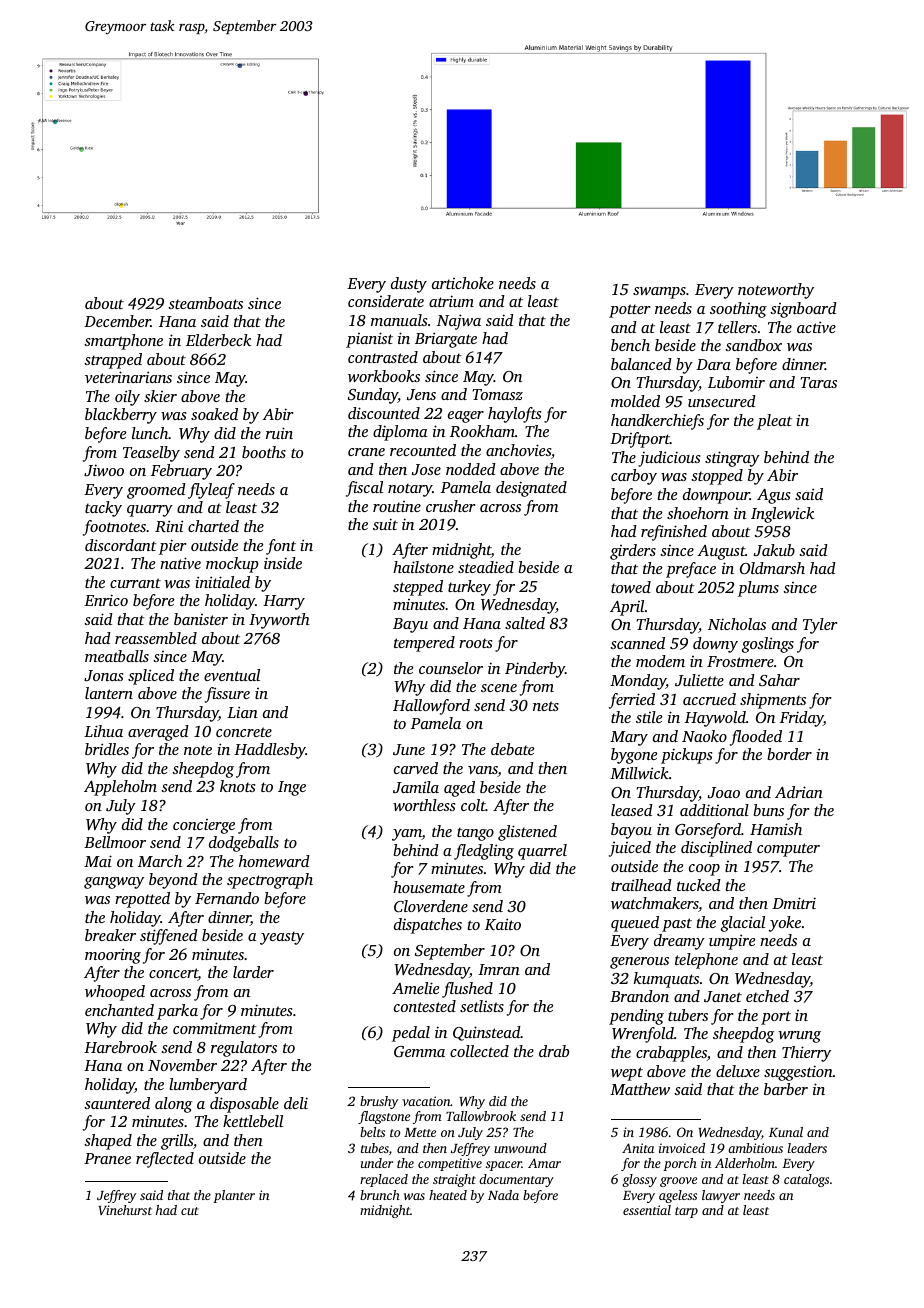 The width and height of the document is (924, 1308). What do you see at coordinates (234, 1196) in the document?
I see `planter` at bounding box center [234, 1196].
